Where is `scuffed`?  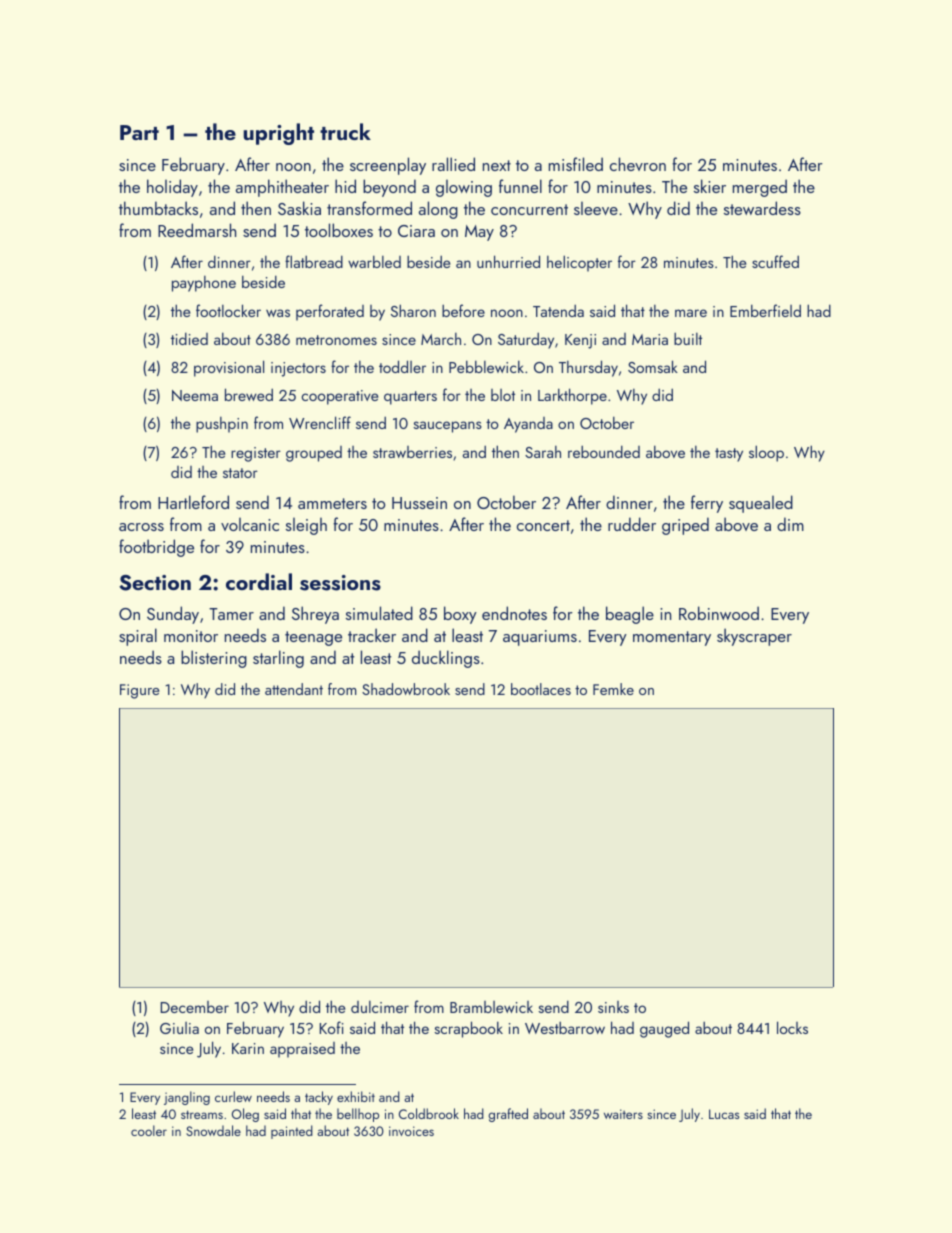 scuffed is located at coordinates (775, 261).
